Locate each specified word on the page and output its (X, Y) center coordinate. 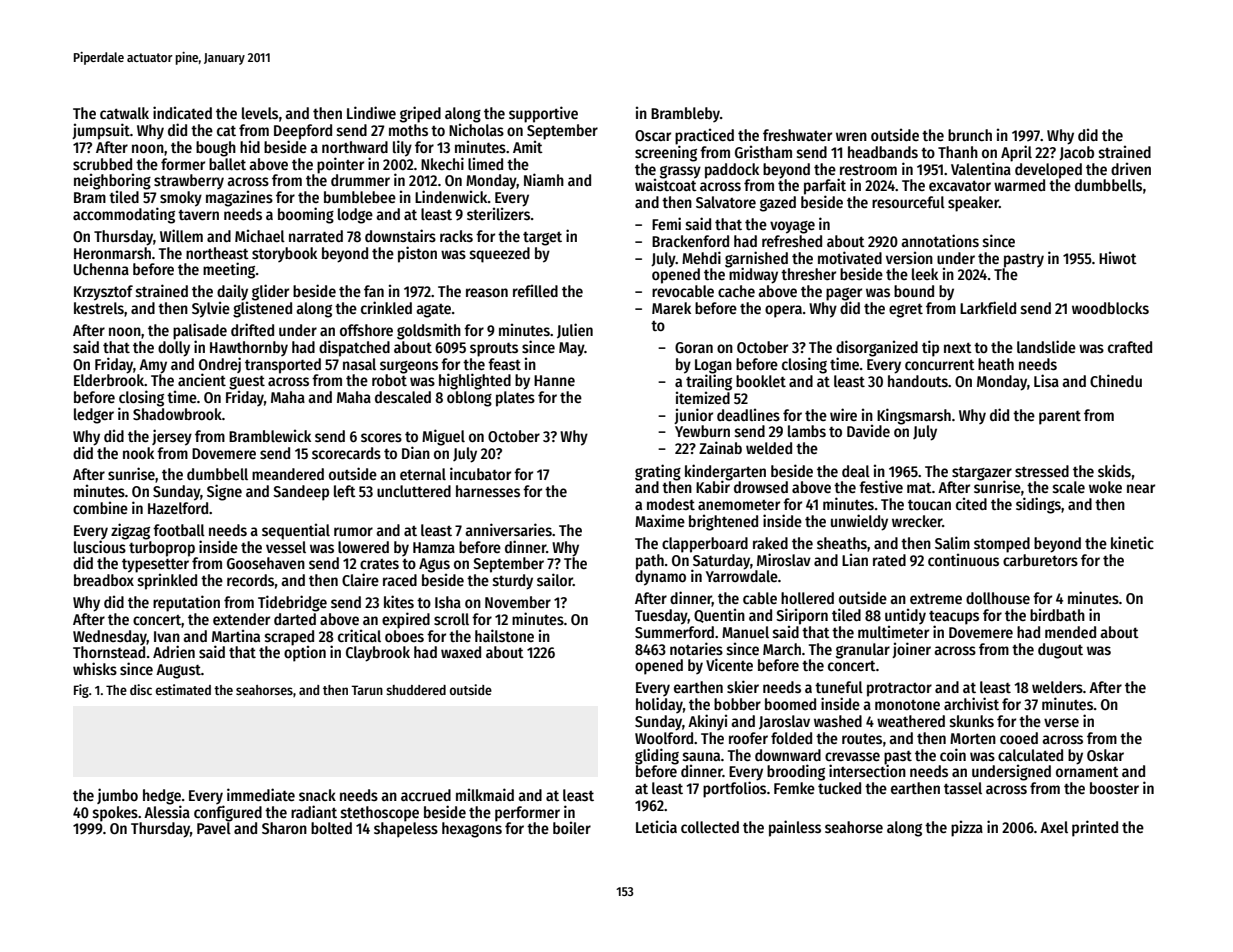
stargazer (982, 474)
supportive (543, 114)
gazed (778, 204)
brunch (970, 135)
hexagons (472, 830)
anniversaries (508, 530)
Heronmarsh (112, 253)
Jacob (1076, 153)
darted (295, 619)
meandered (288, 474)
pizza (967, 828)
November (518, 602)
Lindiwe (371, 112)
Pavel (214, 828)
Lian (855, 559)
